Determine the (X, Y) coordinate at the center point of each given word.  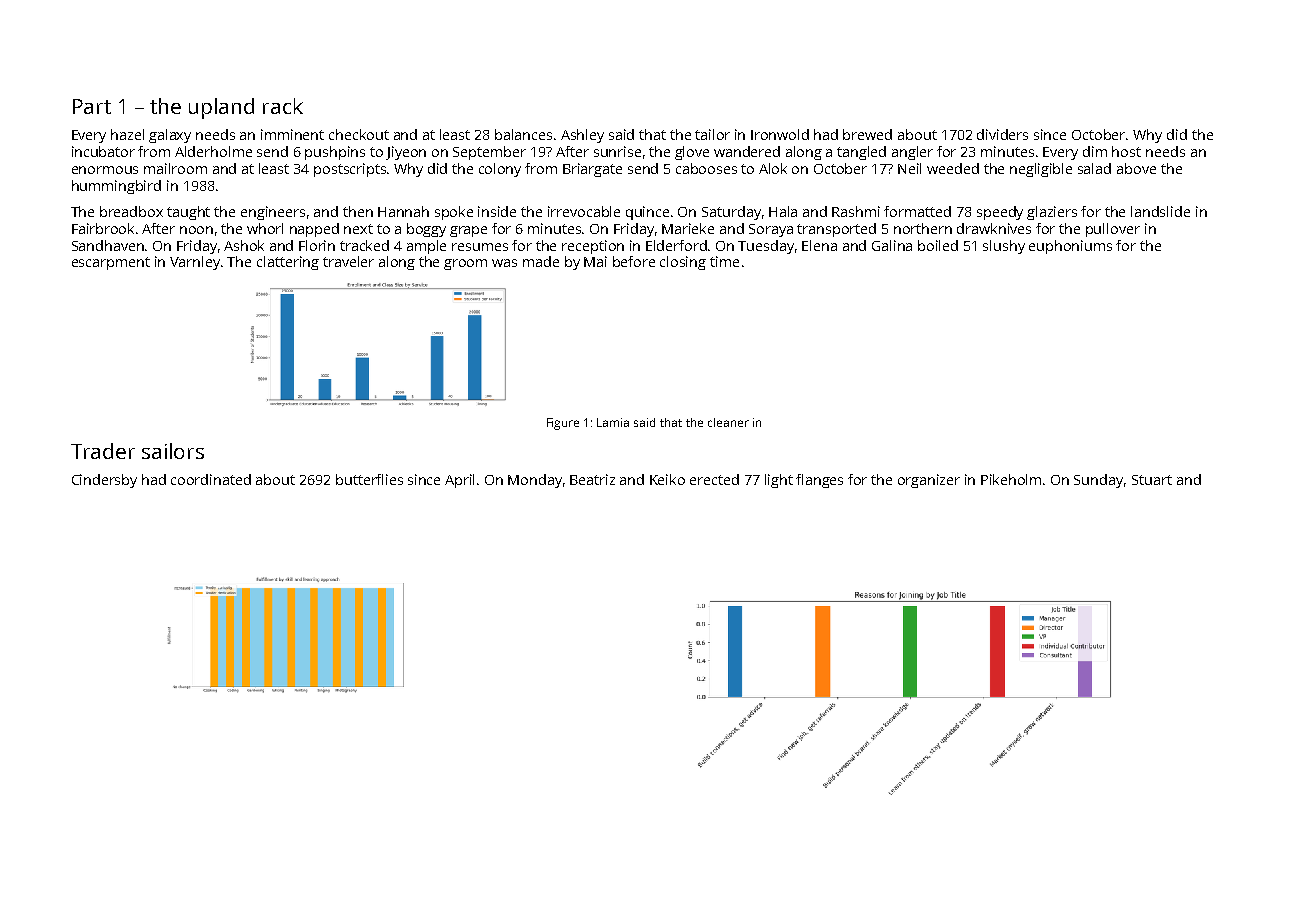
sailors (173, 451)
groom (465, 264)
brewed (867, 134)
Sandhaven (108, 245)
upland (221, 108)
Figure (563, 424)
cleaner (728, 422)
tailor (712, 134)
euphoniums (1070, 247)
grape (468, 231)
